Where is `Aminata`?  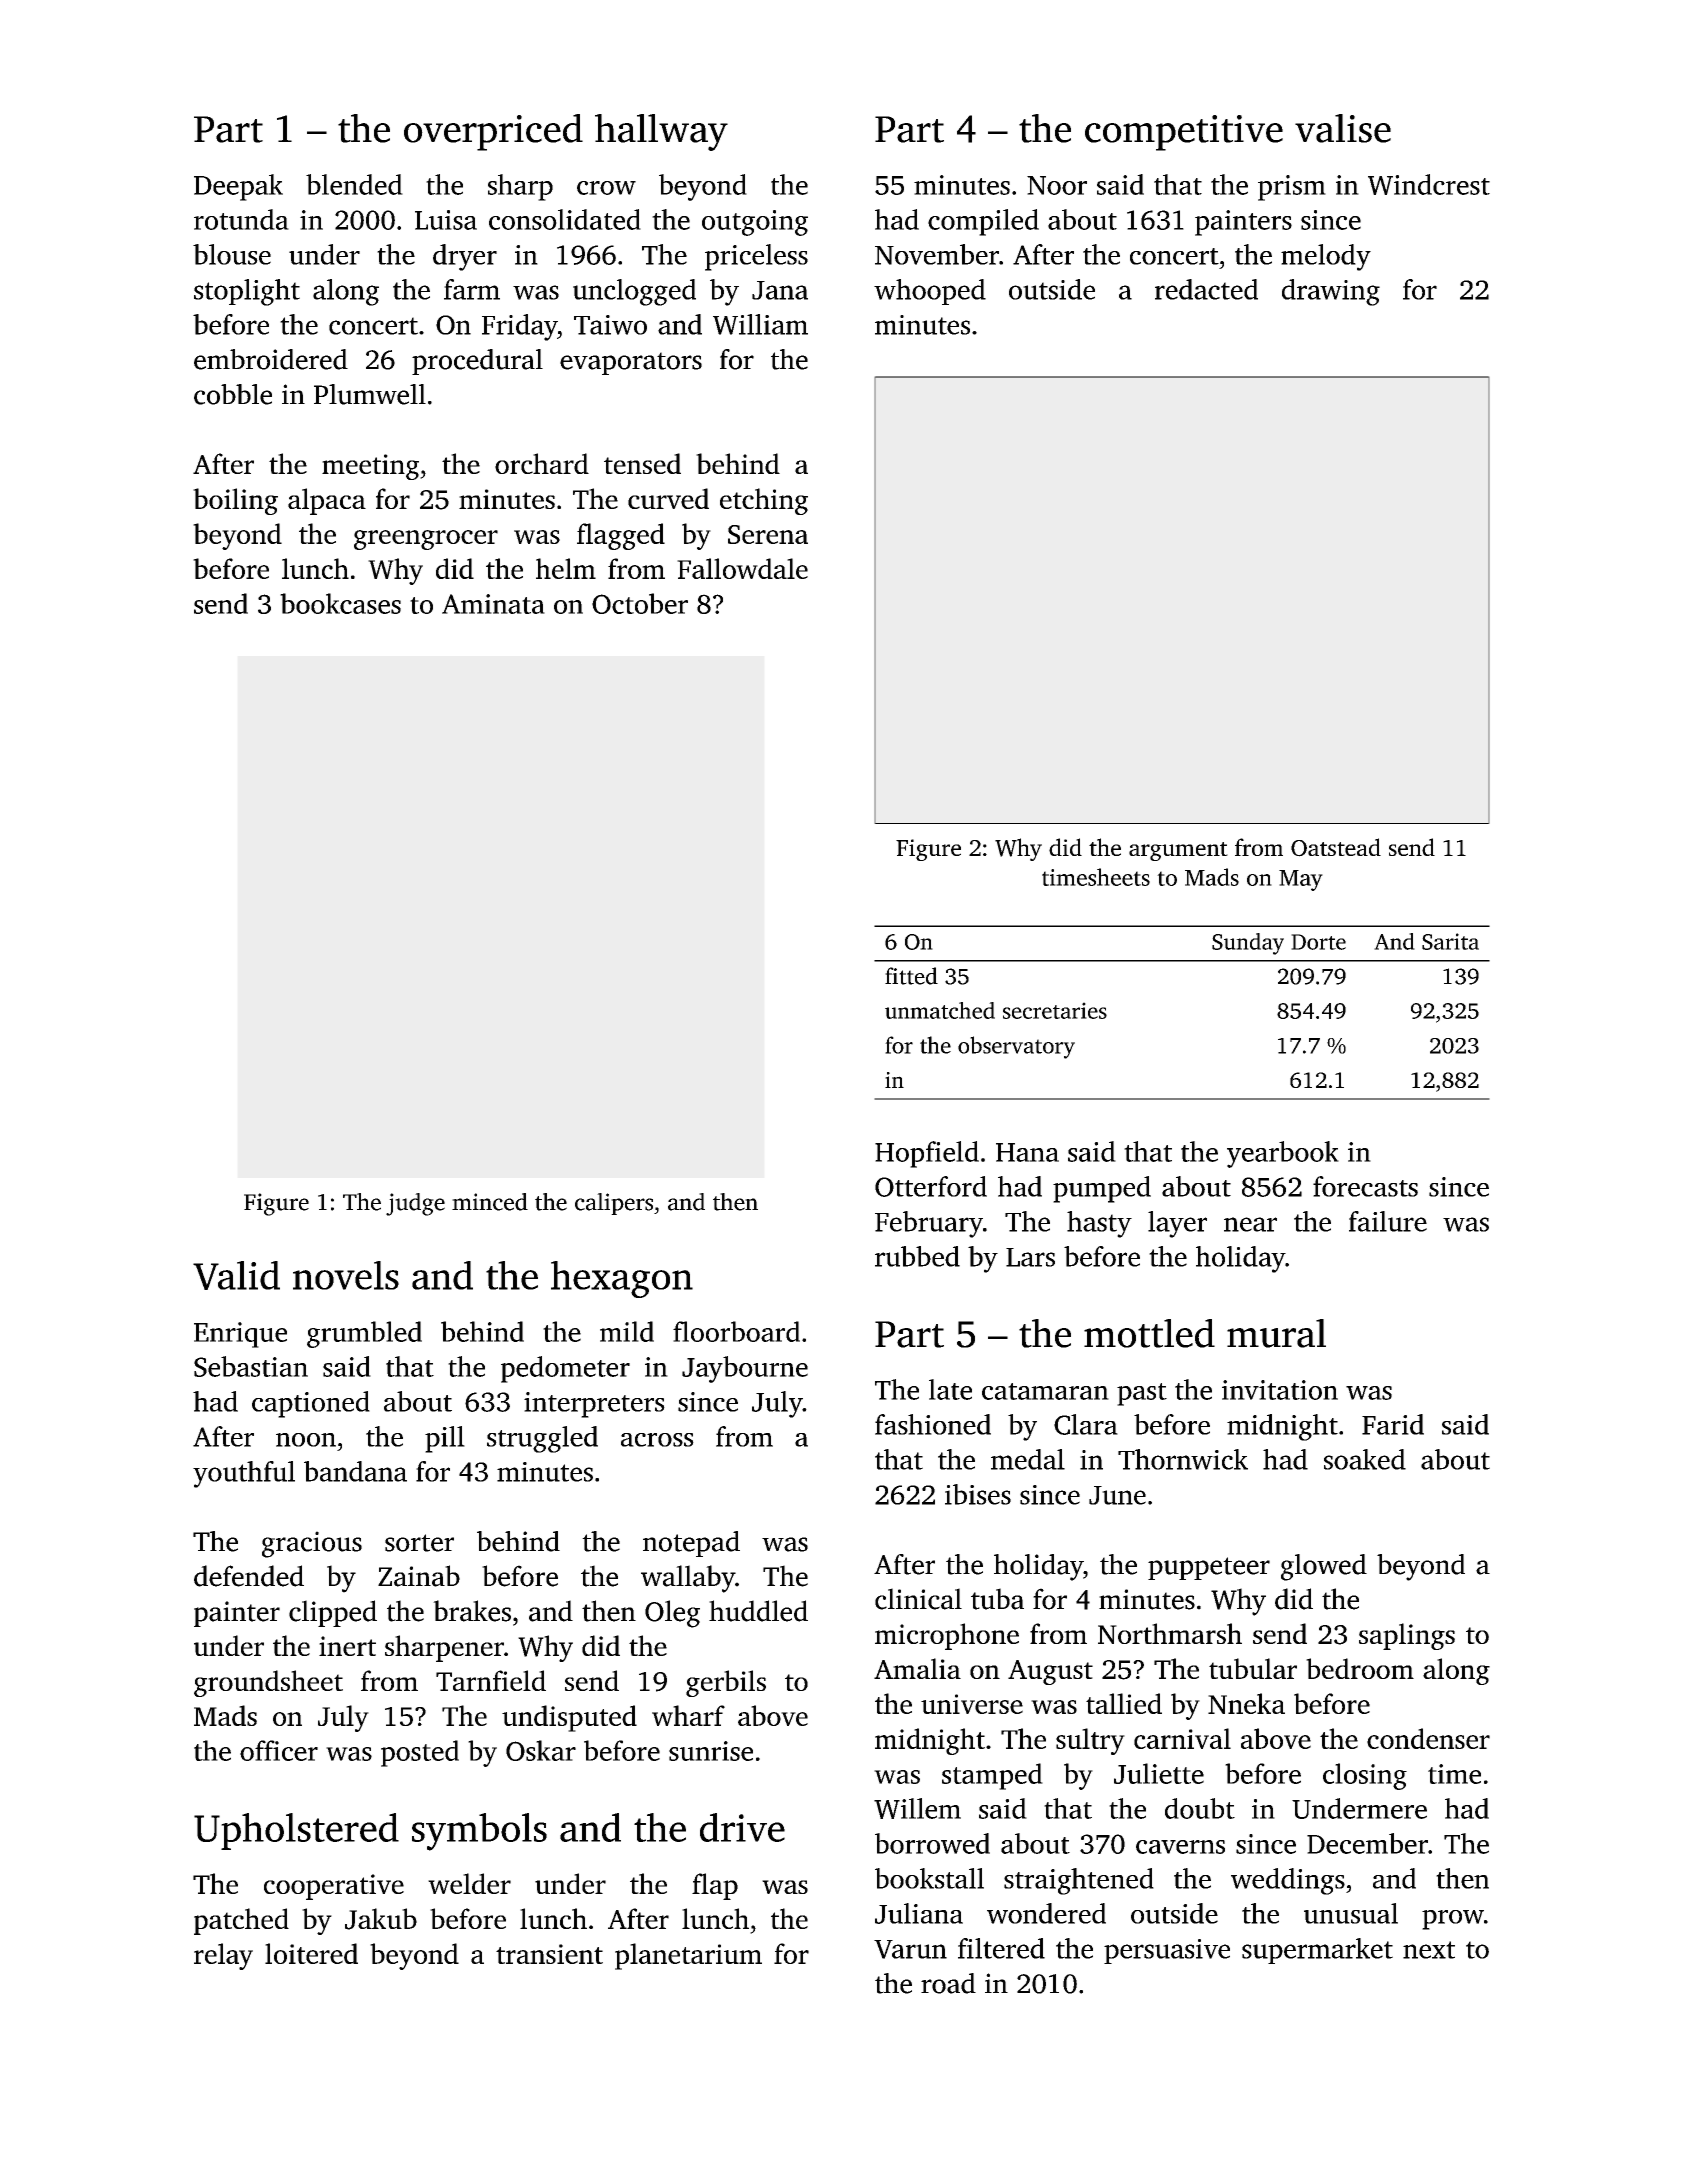 Aminata is located at coordinates (493, 604).
